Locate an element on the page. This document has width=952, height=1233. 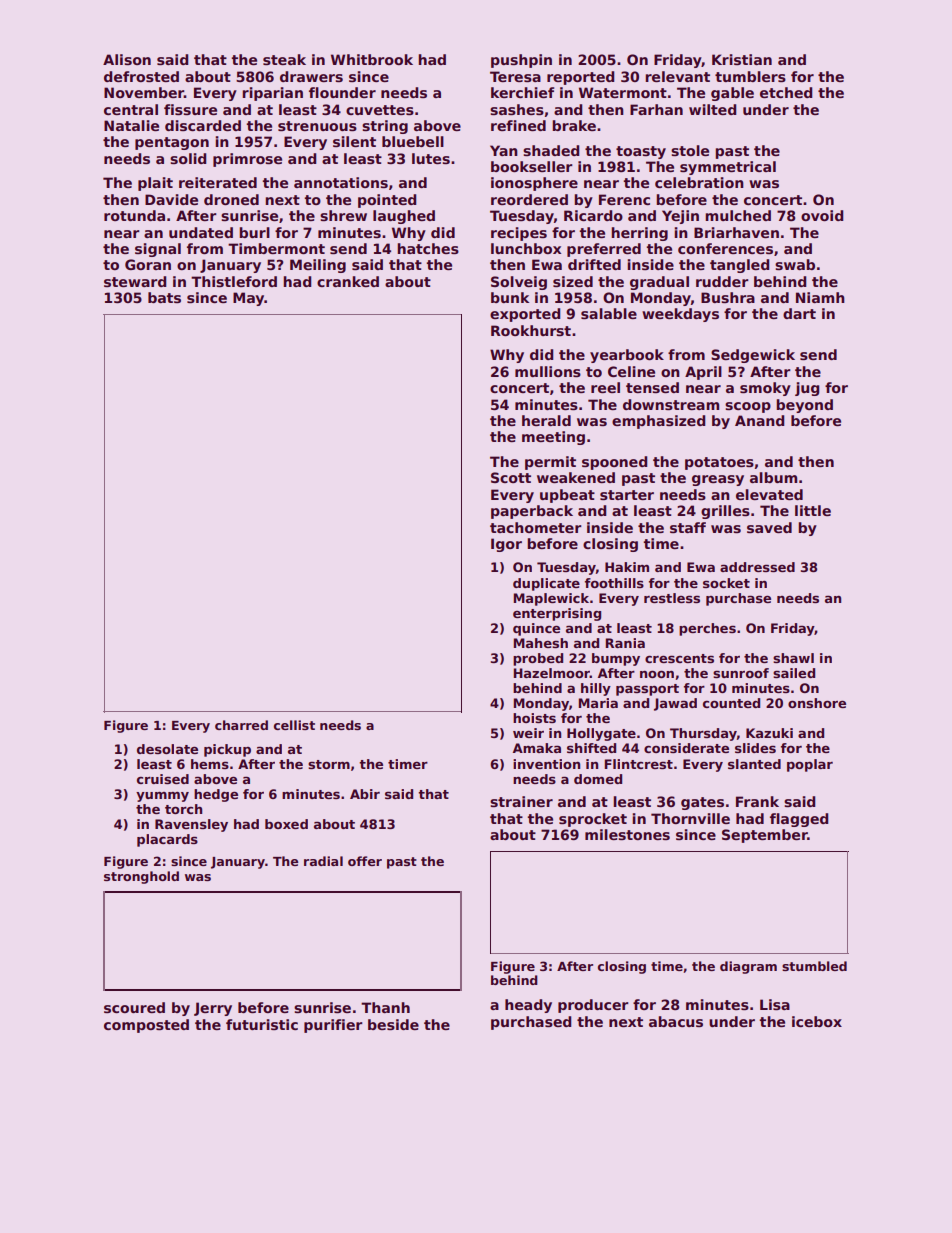
Jerry is located at coordinates (213, 1009).
